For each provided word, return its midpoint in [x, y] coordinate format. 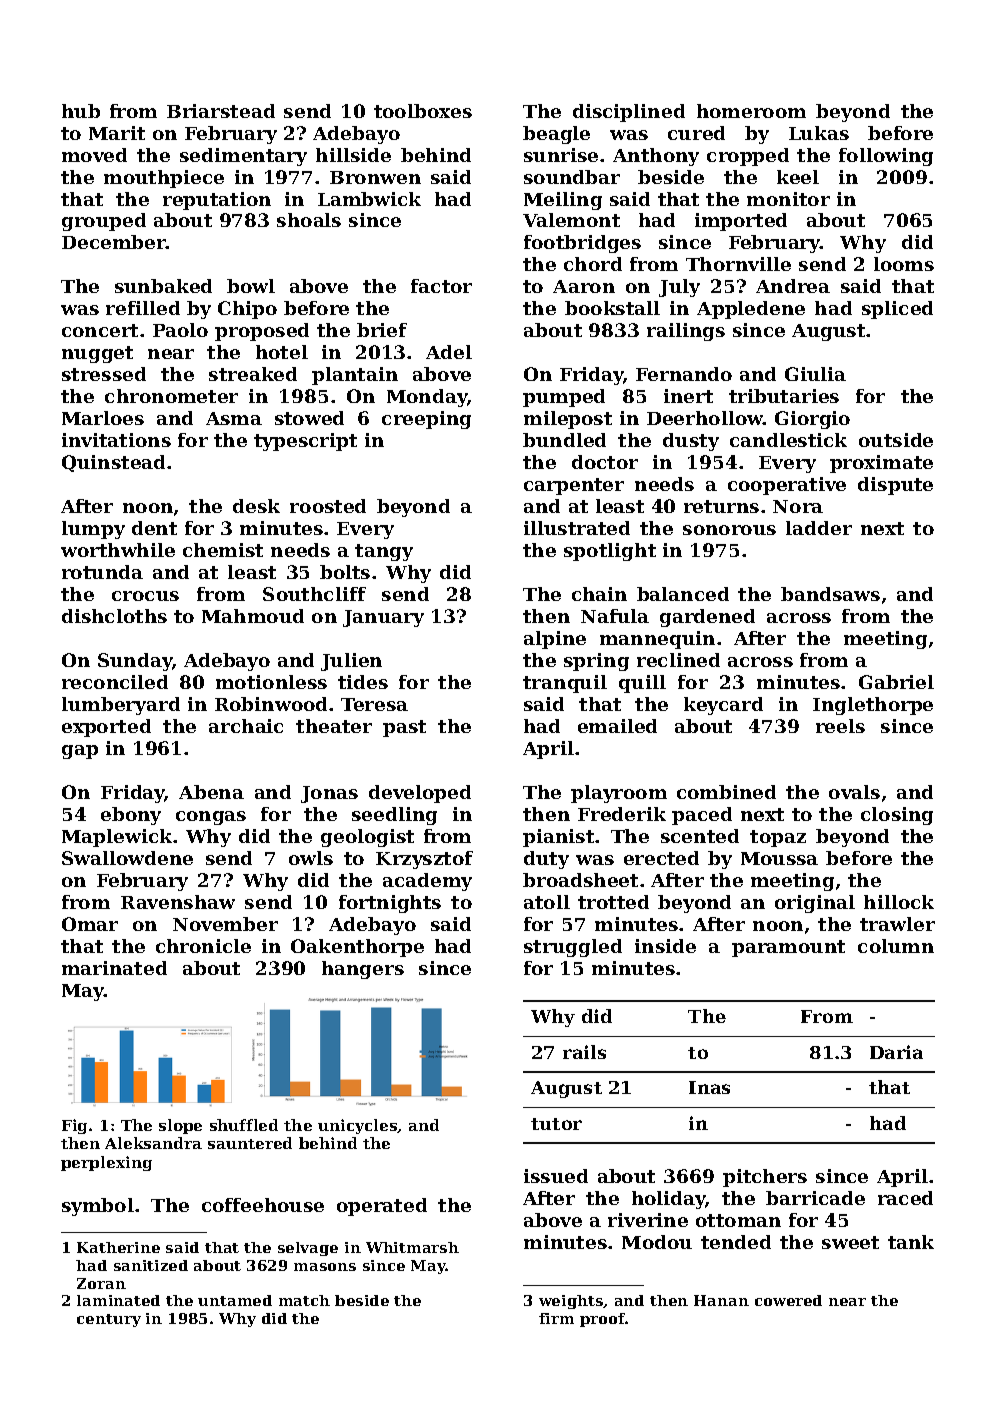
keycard [723, 706]
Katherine [118, 1247]
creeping [426, 420]
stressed [104, 374]
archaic [246, 726]
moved [94, 155]
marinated [114, 968]
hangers [363, 970]
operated [382, 1207]
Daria [896, 1052]
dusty [691, 442]
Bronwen [375, 177]
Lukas [819, 133]
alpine [555, 640]
